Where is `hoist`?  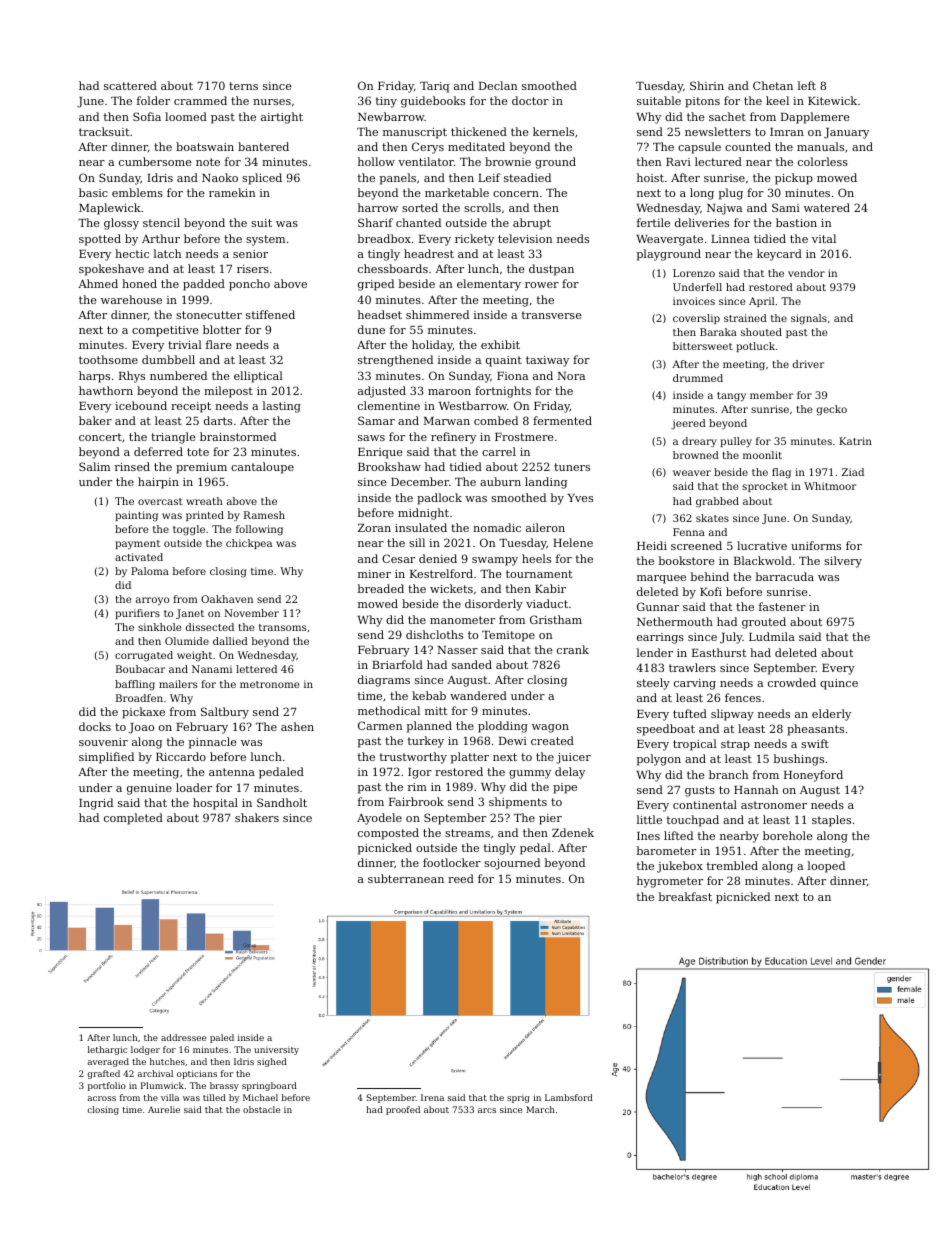 hoist is located at coordinates (650, 177).
